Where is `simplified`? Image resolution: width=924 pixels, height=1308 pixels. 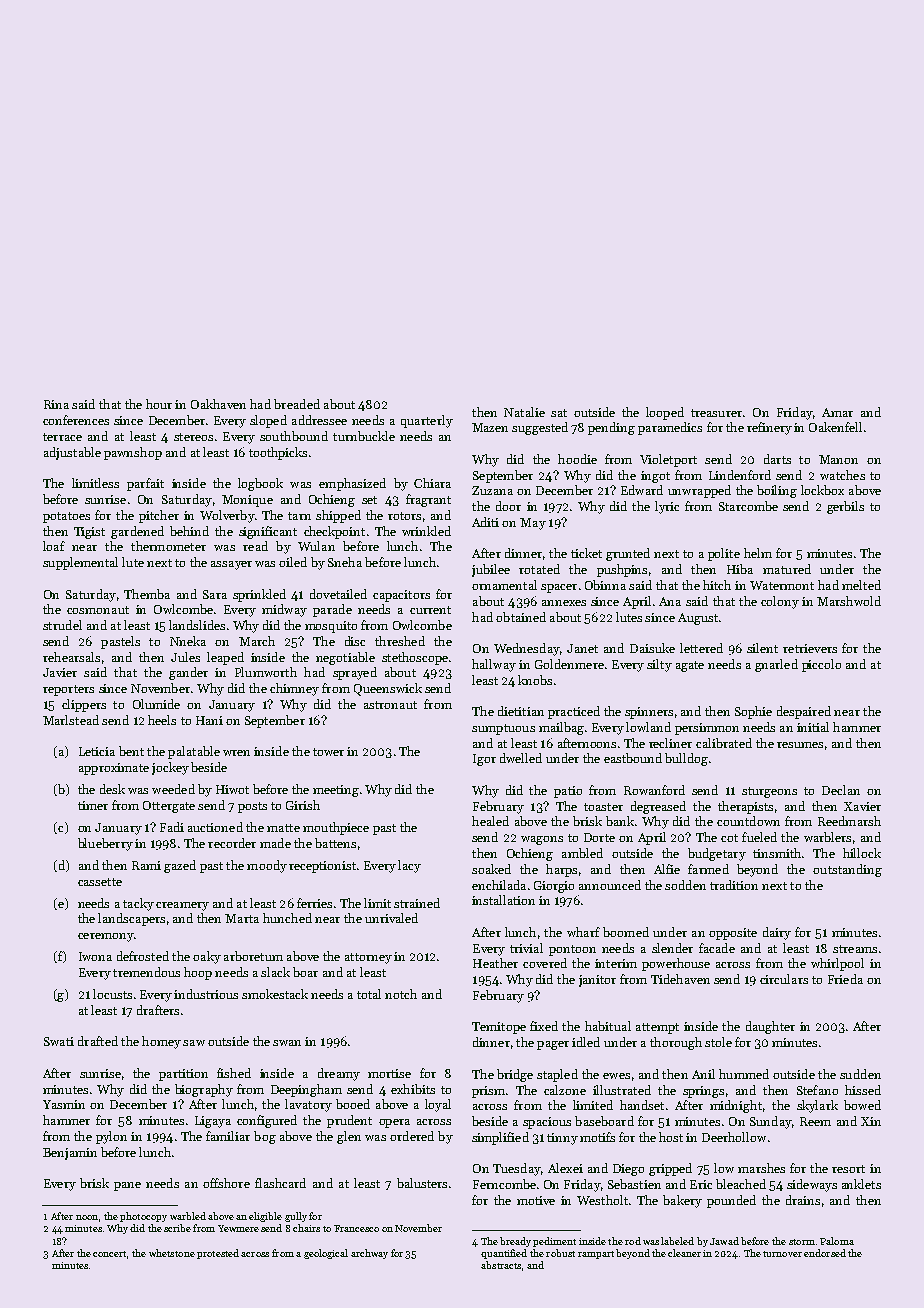 simplified is located at coordinates (500, 1138).
